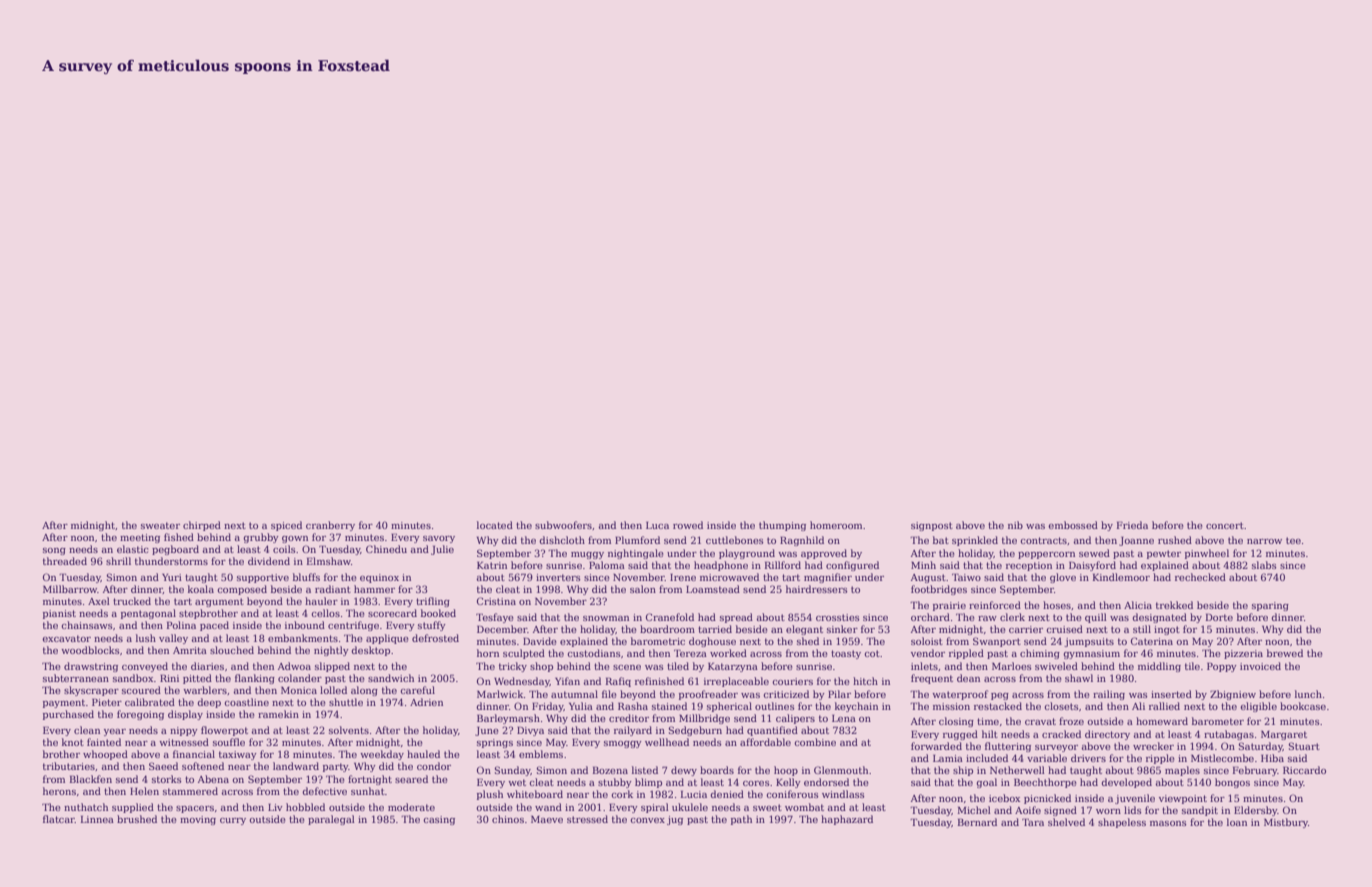 This document has width=1372, height=887. Describe the element at coordinates (618, 682) in the document. I see `Rafiq` at that location.
